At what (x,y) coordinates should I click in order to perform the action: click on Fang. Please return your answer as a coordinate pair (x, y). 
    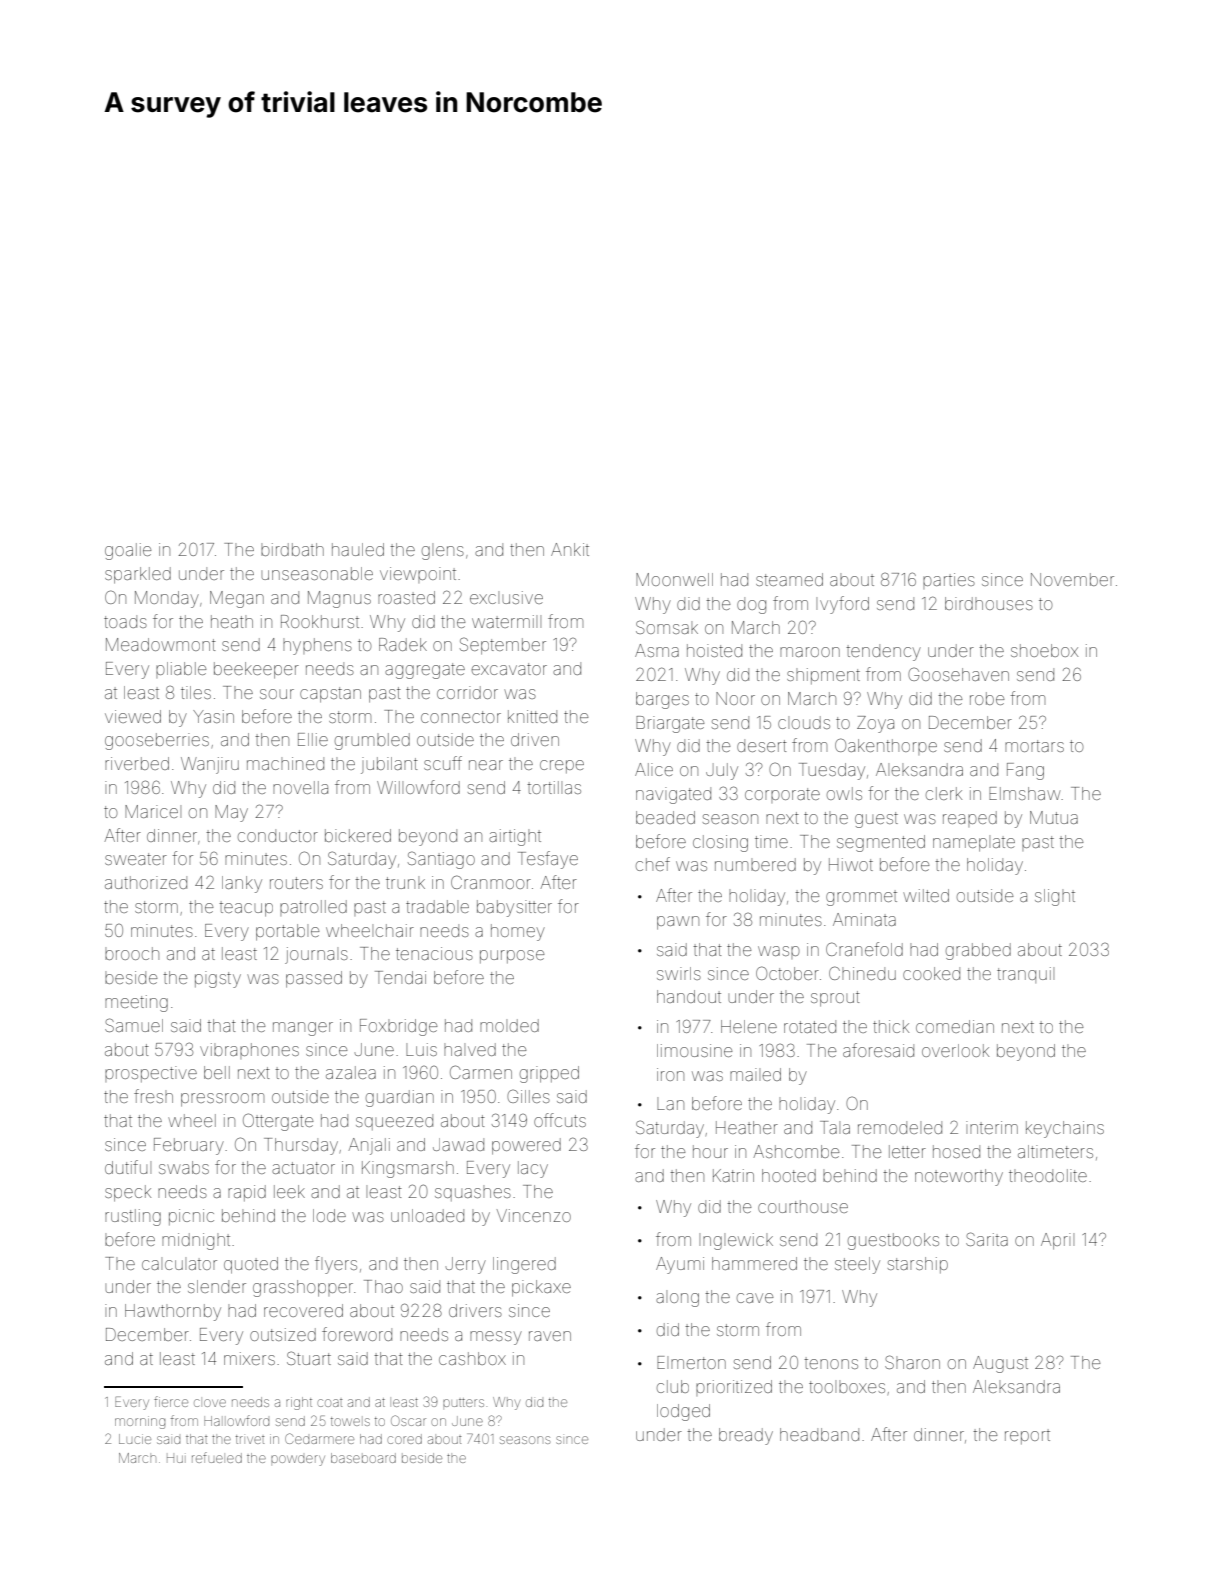
    Looking at the image, I should click on (1025, 771).
